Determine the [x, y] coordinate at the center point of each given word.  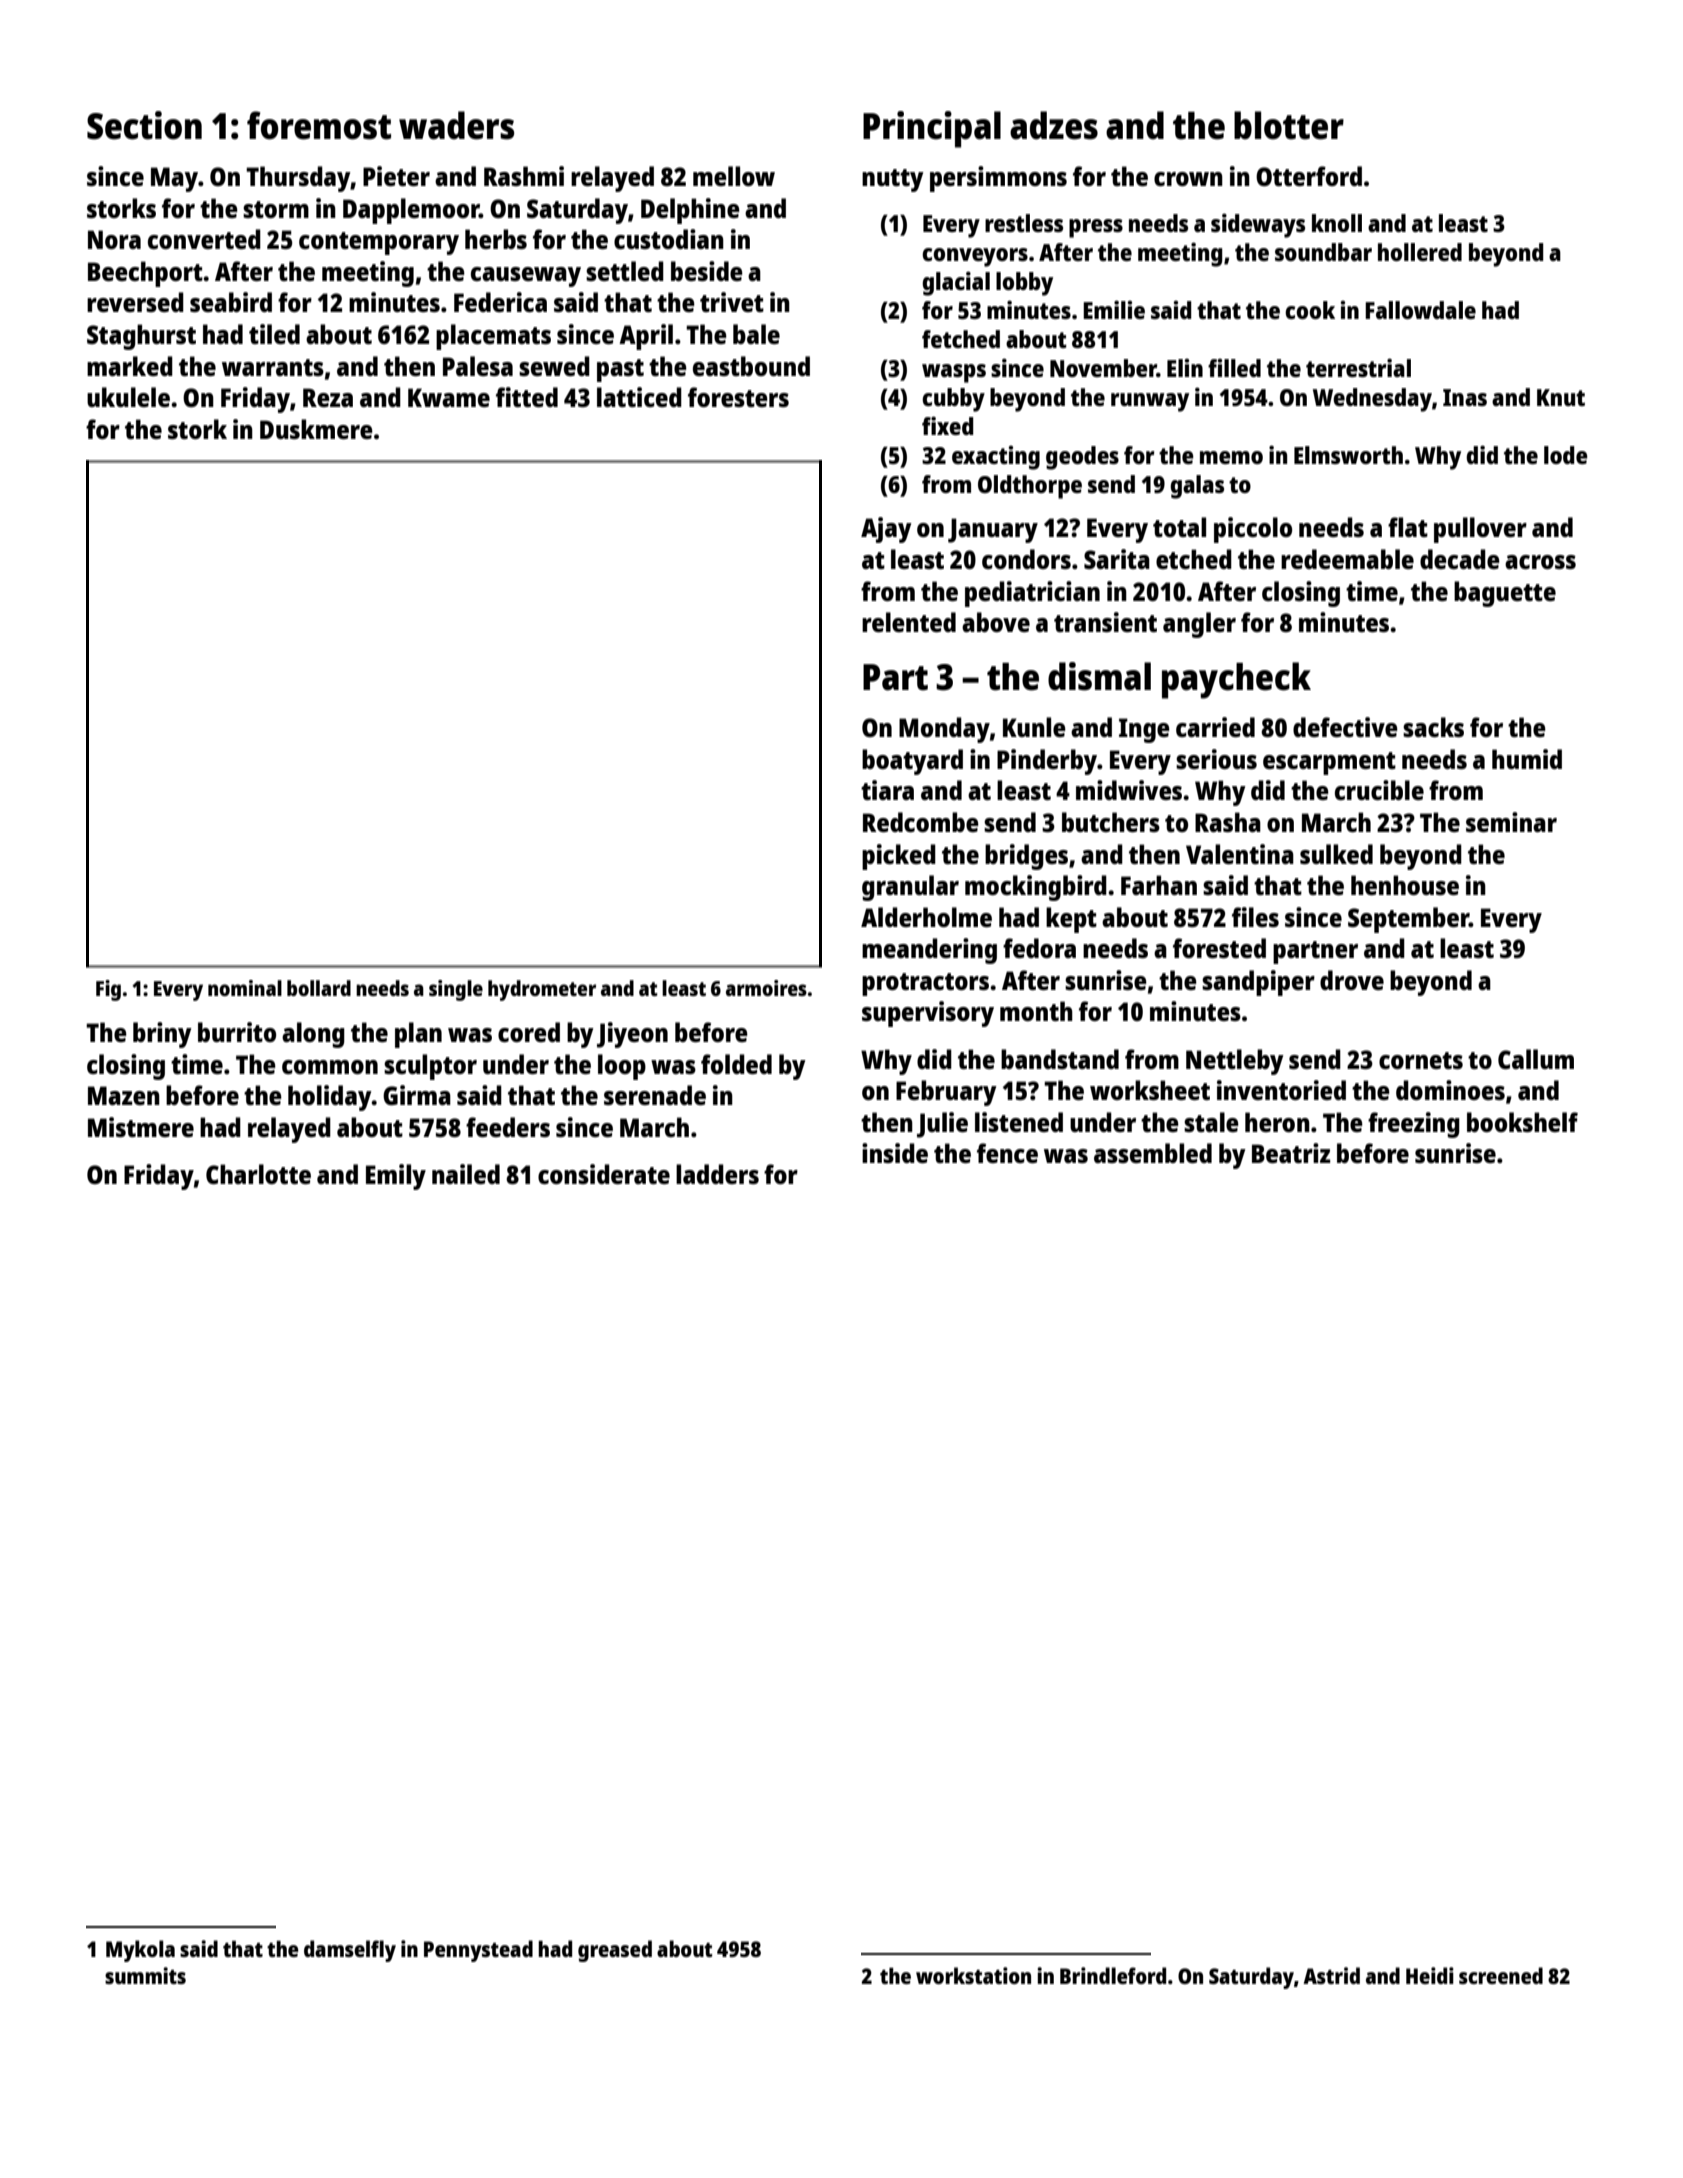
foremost [319, 125]
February [946, 1093]
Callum [1536, 1059]
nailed [466, 1174]
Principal [932, 129]
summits [145, 1975]
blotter [1289, 125]
